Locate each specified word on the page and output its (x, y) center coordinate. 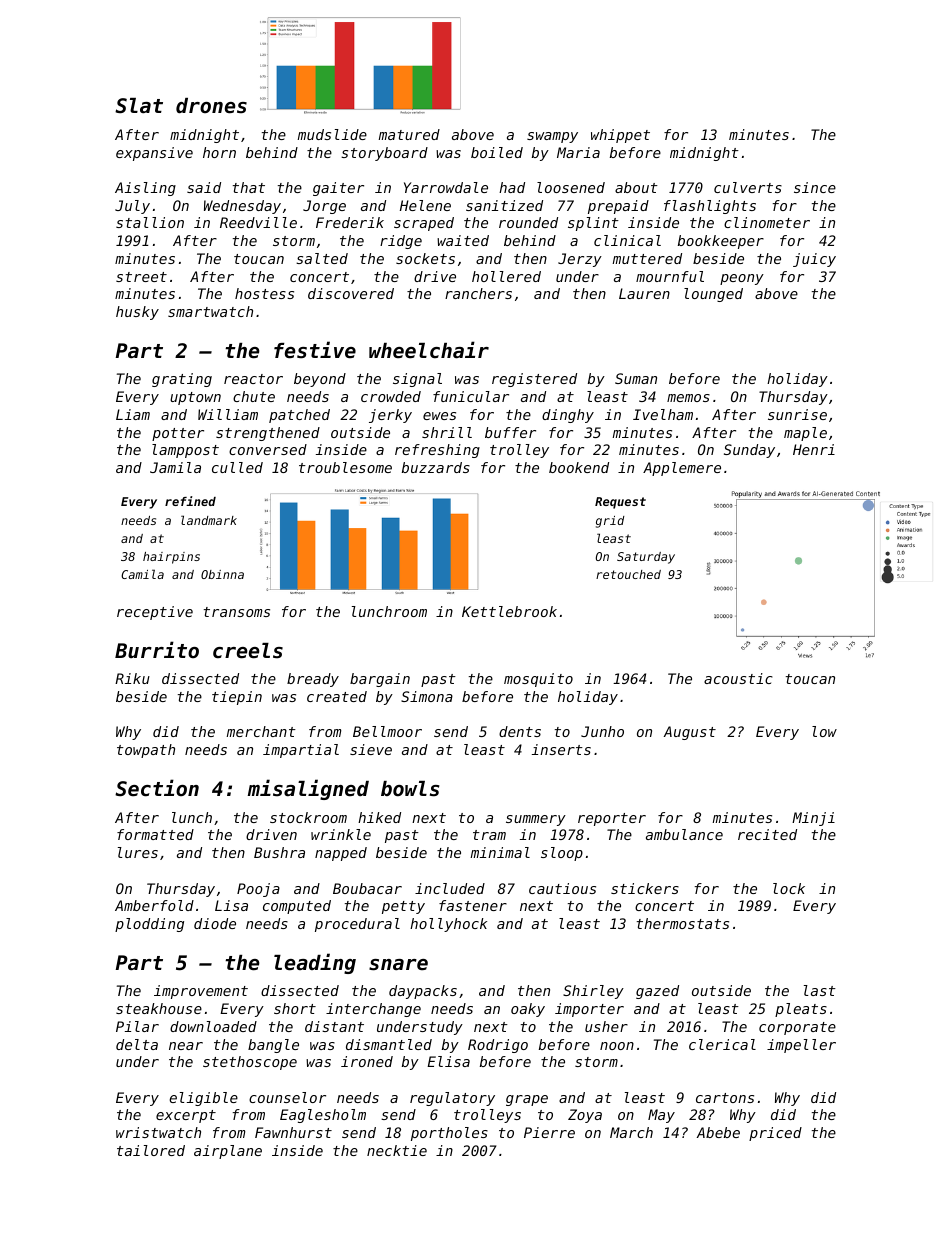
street (141, 277)
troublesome (345, 467)
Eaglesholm (323, 1116)
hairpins (171, 558)
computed (297, 907)
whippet (620, 136)
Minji (813, 819)
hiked (379, 817)
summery (536, 820)
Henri (814, 449)
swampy (552, 137)
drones (211, 106)
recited (767, 834)
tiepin (237, 698)
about (636, 187)
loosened (571, 187)
